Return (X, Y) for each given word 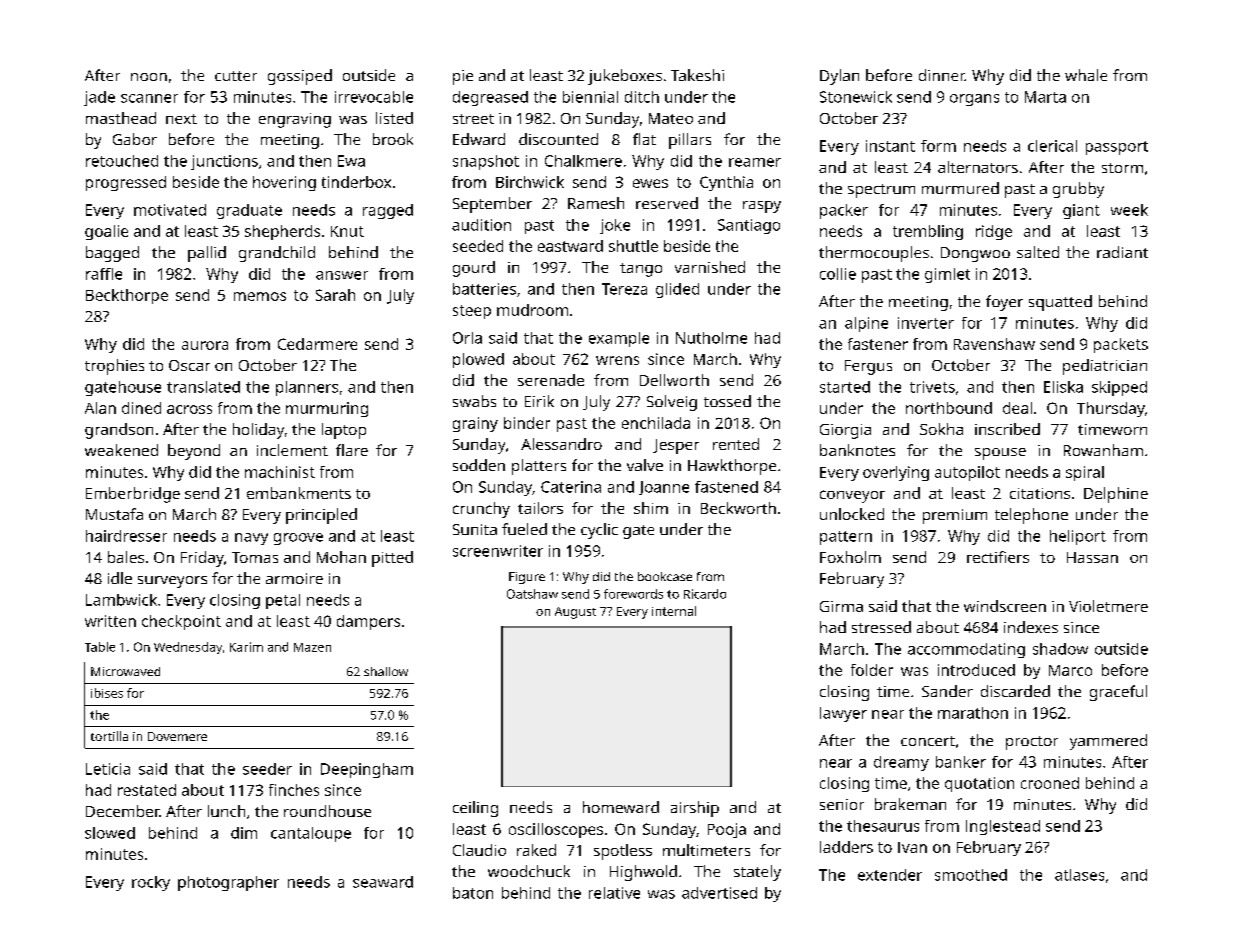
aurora (205, 345)
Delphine (1116, 495)
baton (473, 893)
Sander (947, 691)
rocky (151, 883)
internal (674, 611)
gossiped (300, 77)
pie (463, 77)
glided (677, 290)
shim (651, 508)
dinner (942, 75)
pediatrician (1105, 367)
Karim (246, 647)
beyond (194, 452)
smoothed (971, 875)
